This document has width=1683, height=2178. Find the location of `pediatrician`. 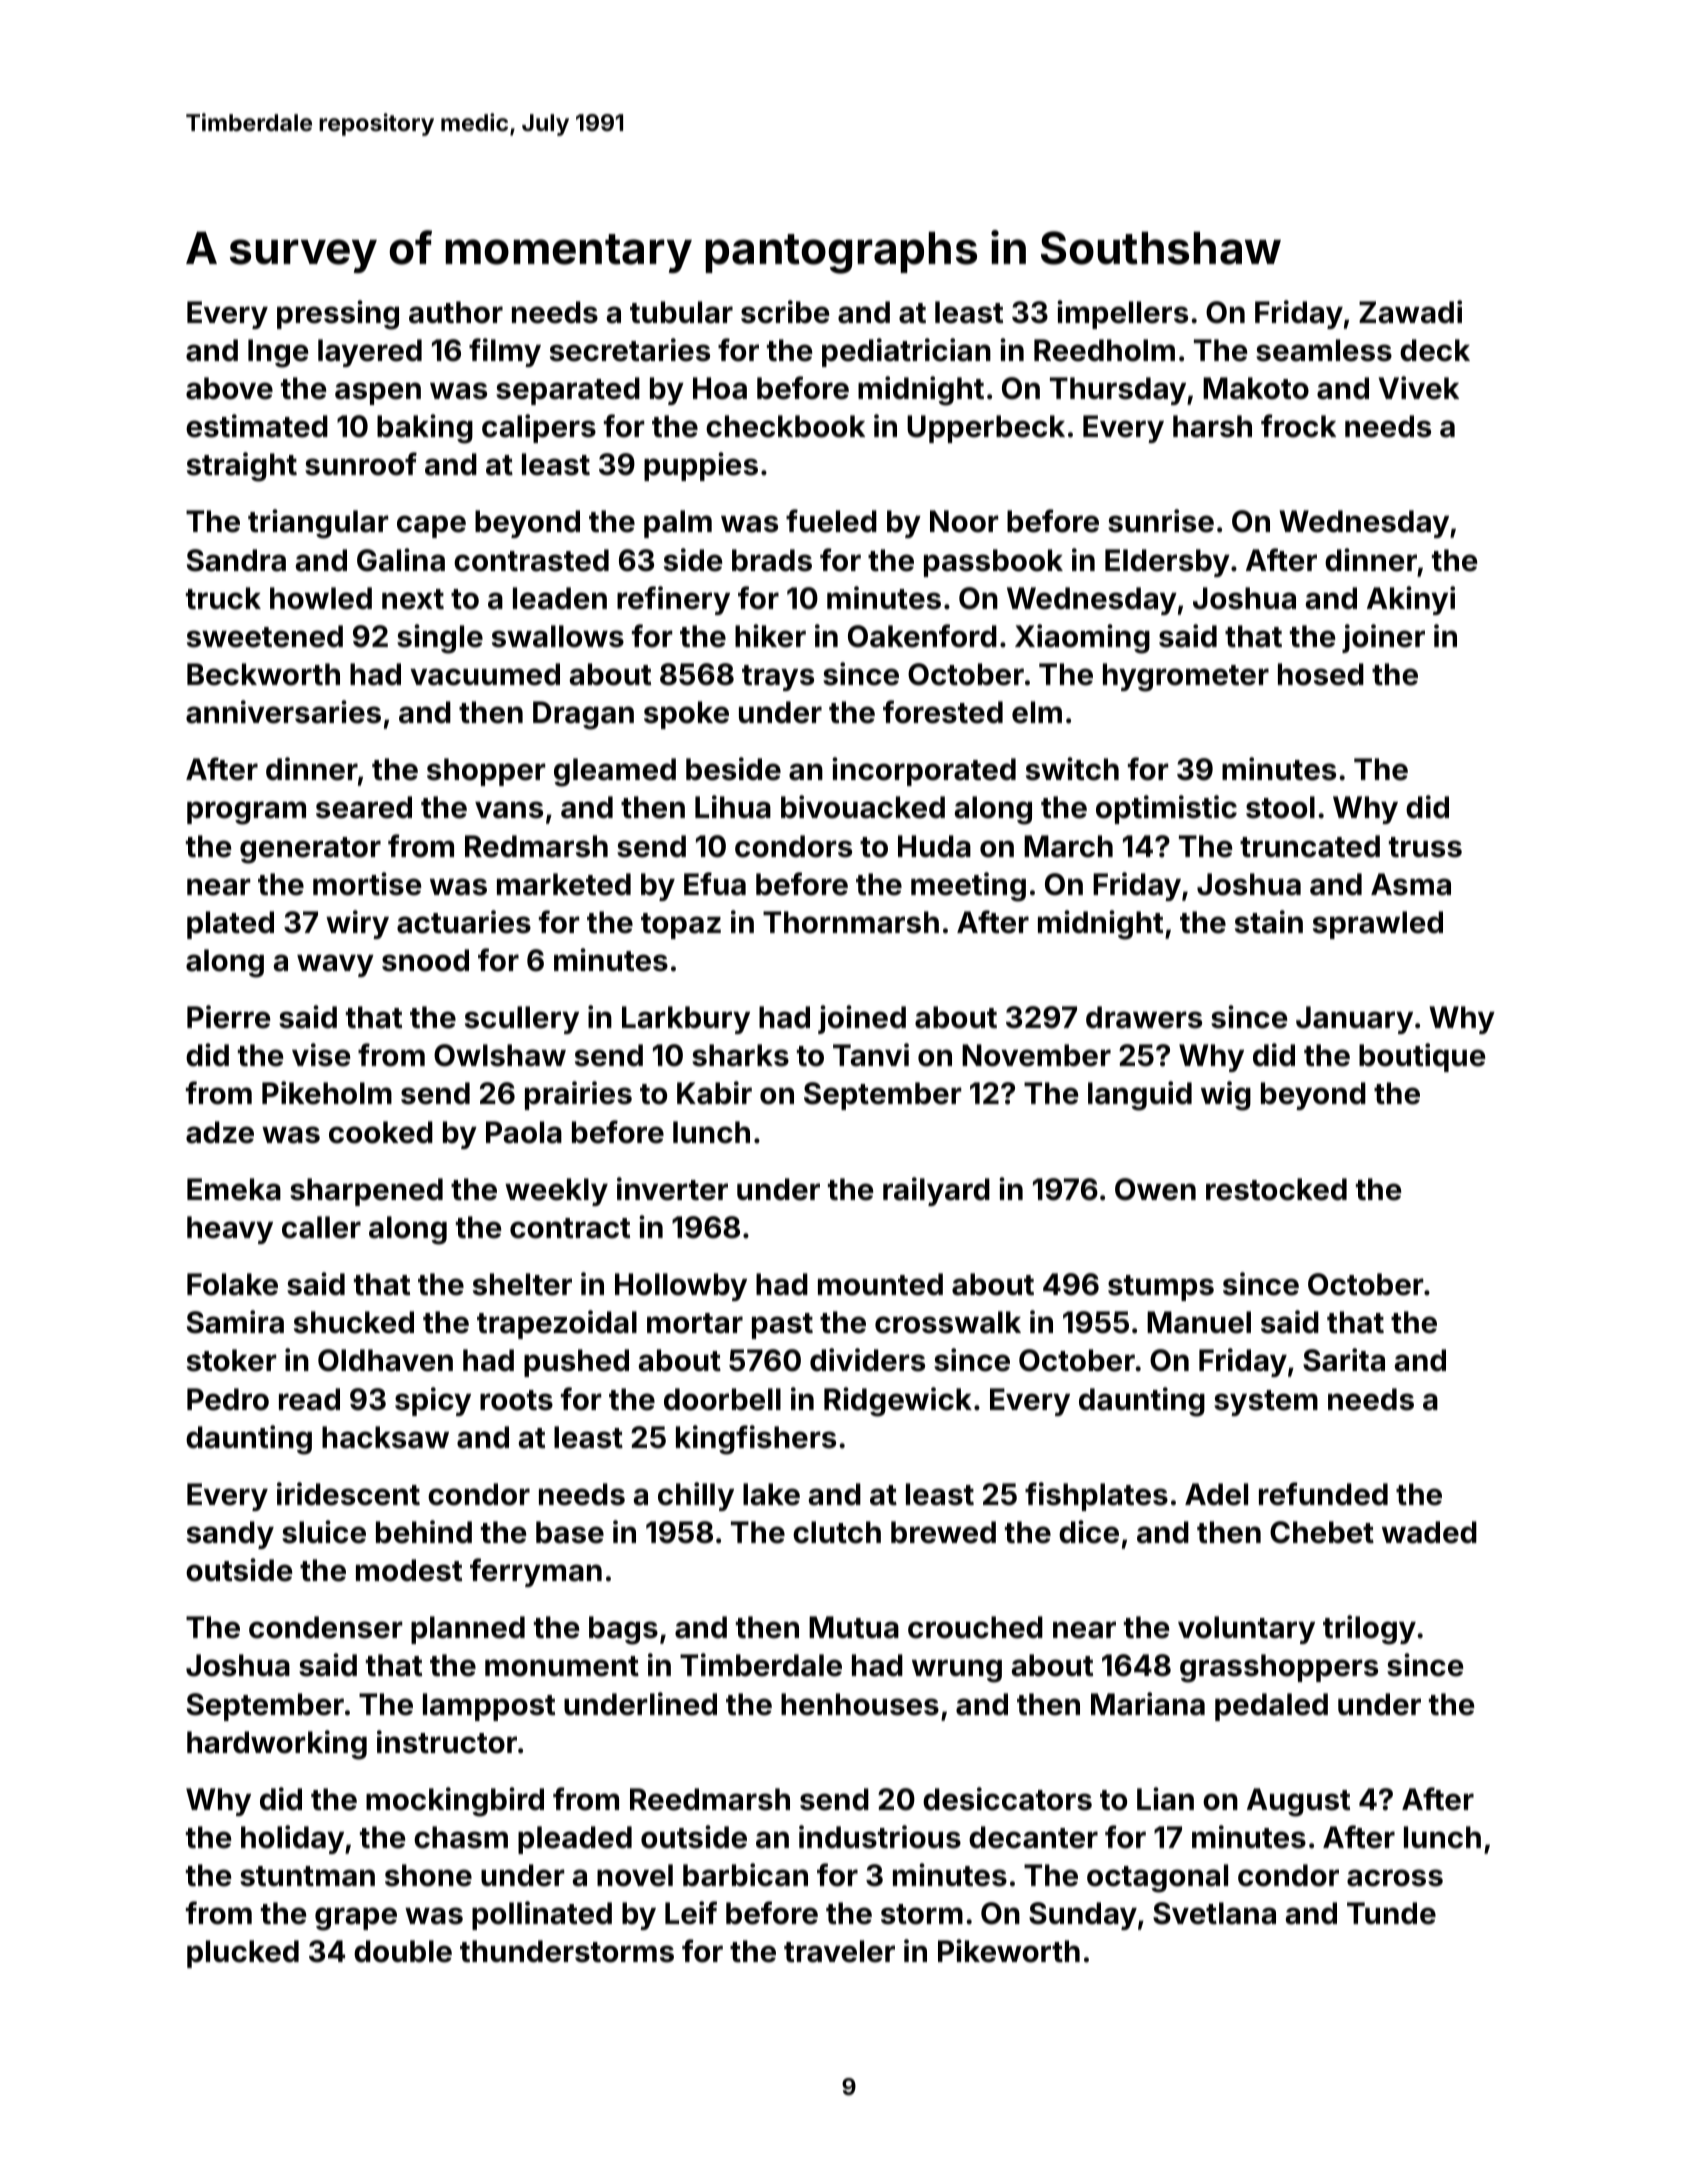

pediatrician is located at coordinates (906, 352).
